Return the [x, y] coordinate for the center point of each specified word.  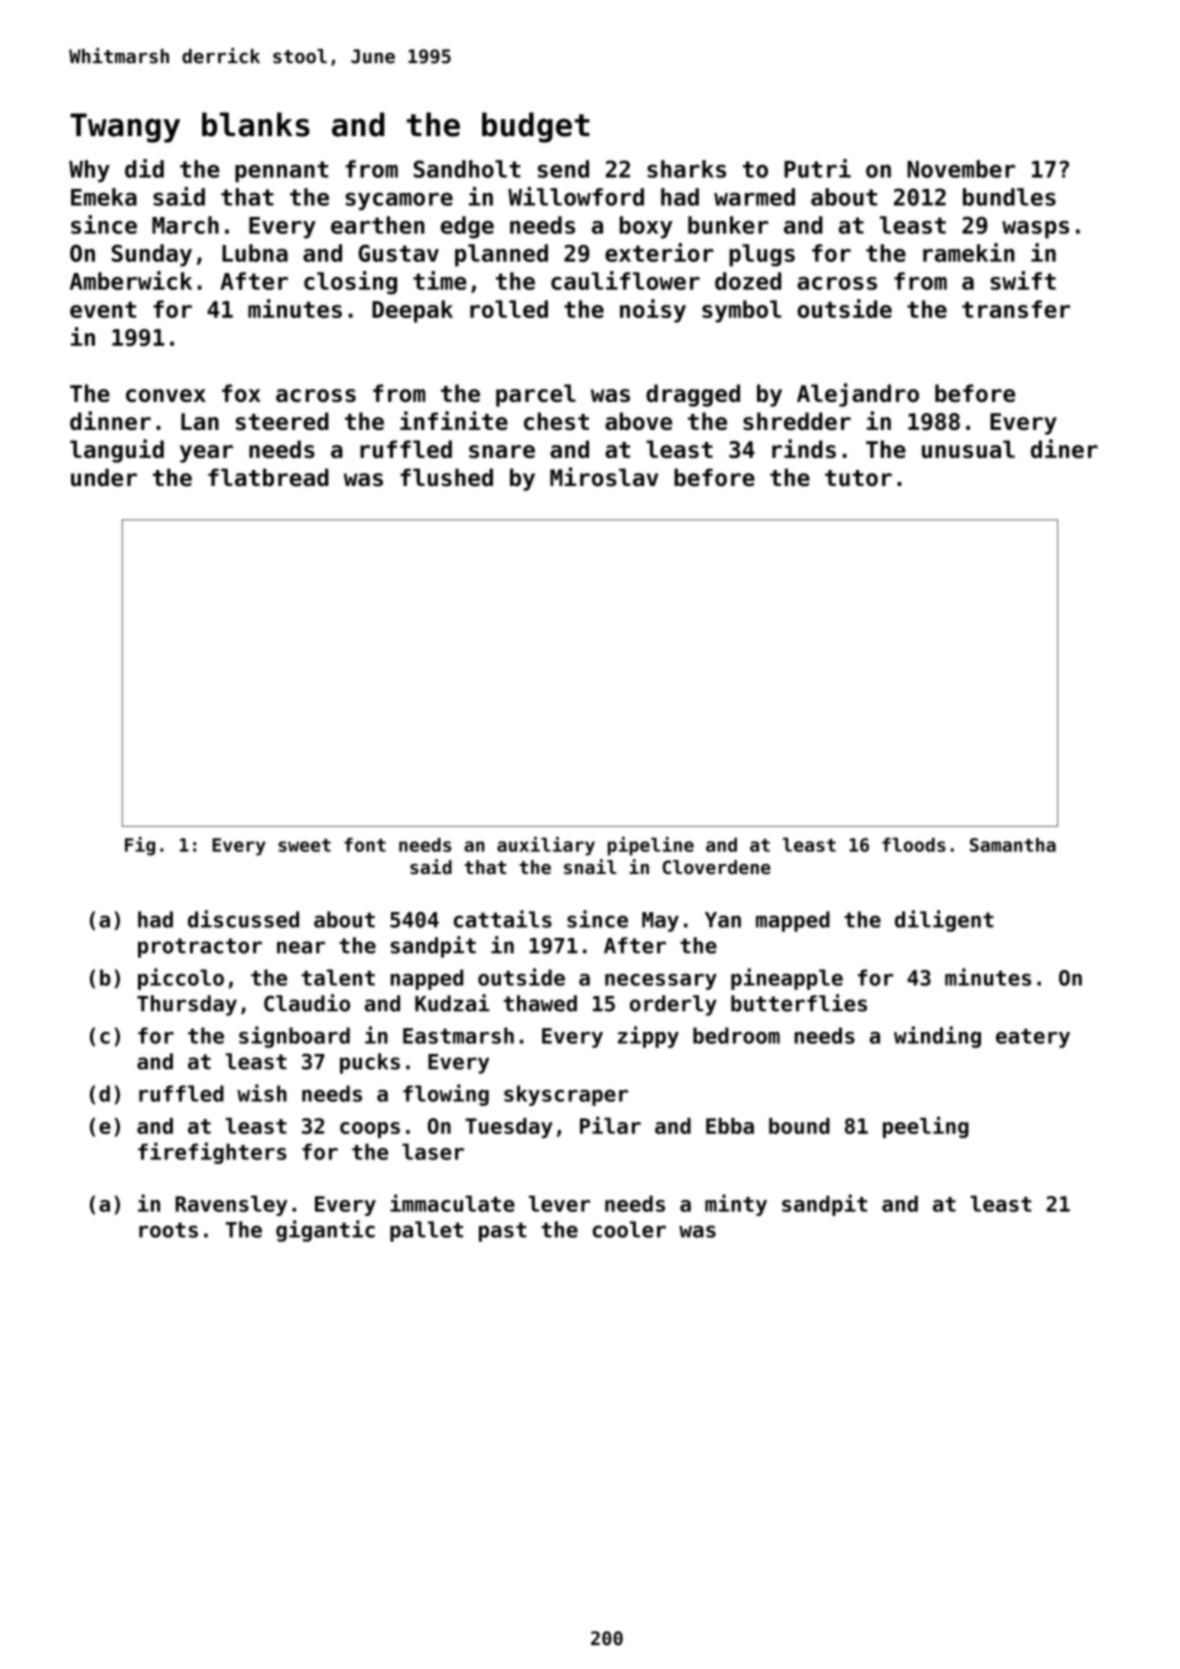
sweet [304, 845]
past [502, 1232]
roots [168, 1230]
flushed [446, 477]
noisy [653, 311]
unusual [968, 449]
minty [736, 1205]
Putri [817, 168]
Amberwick [131, 280]
